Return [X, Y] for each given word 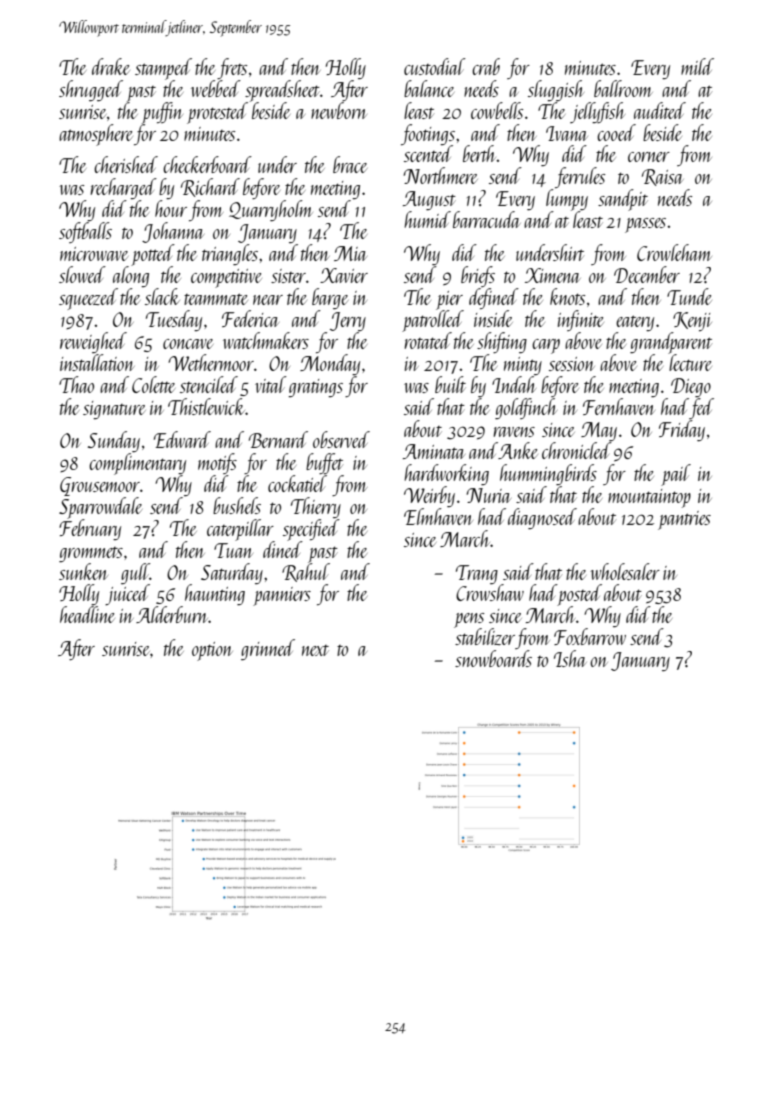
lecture [690, 362]
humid [427, 219]
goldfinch [526, 409]
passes [645, 225]
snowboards [493, 658]
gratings [315, 388]
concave [188, 344]
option [212, 651]
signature [114, 410]
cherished [126, 164]
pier [449, 300]
